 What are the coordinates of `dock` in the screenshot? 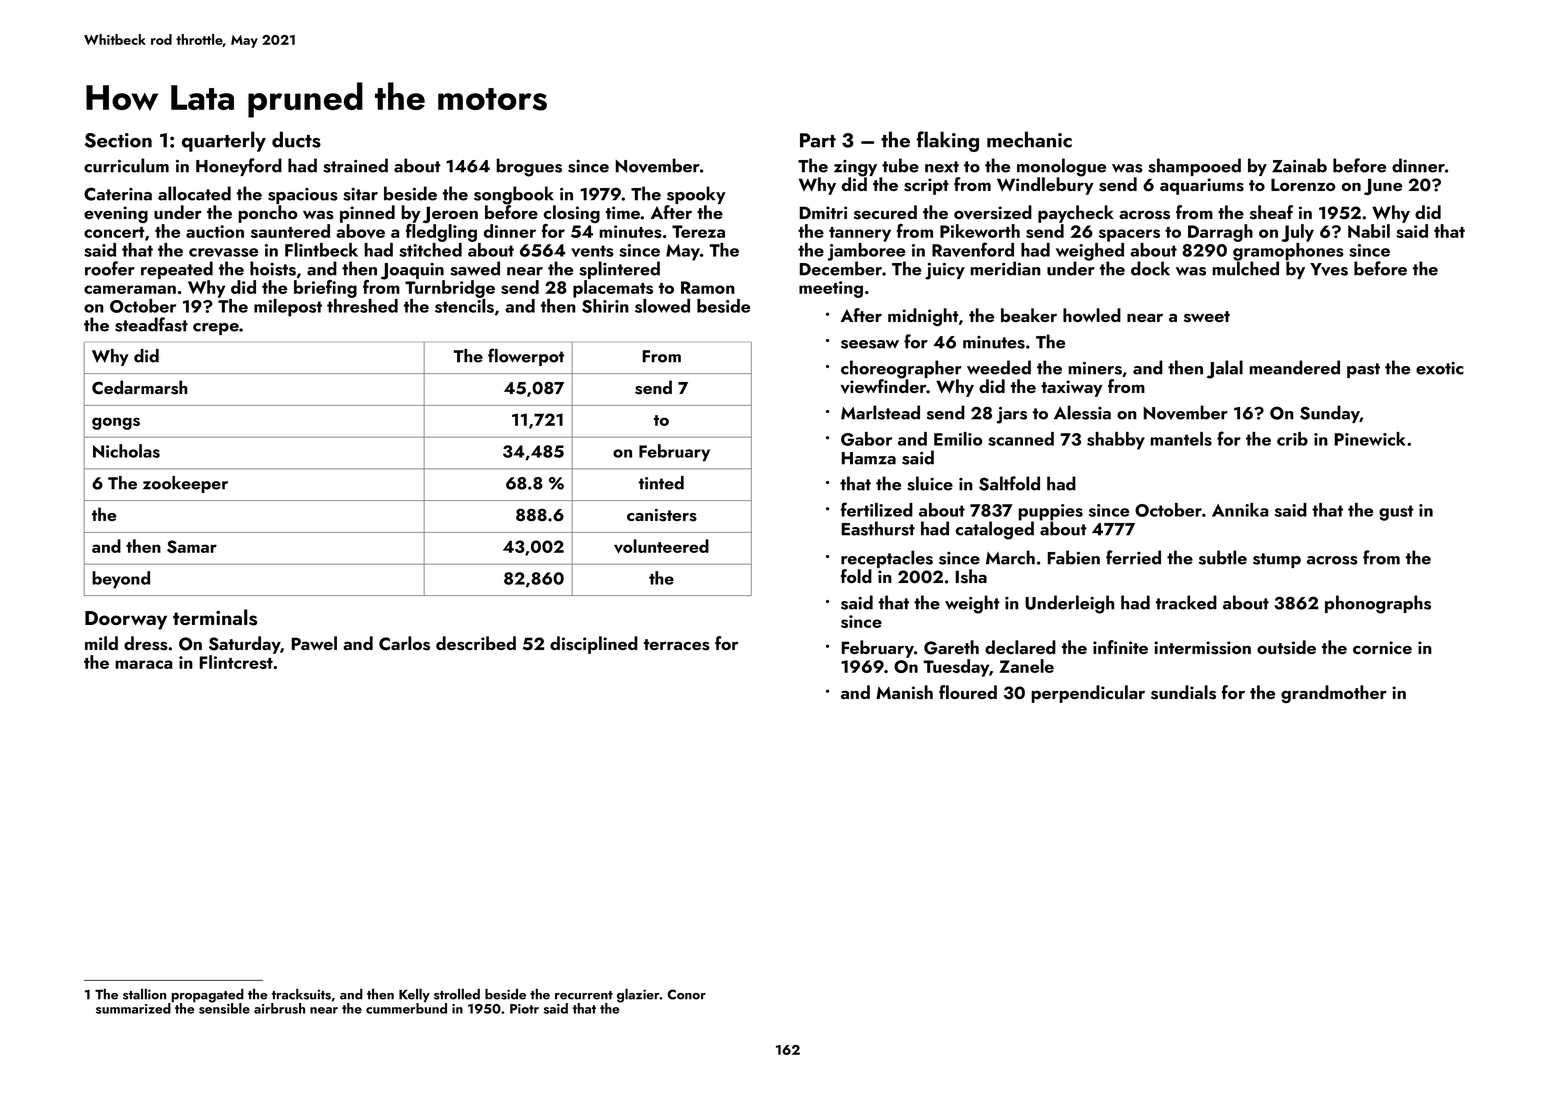 It's located at (1150, 268).
